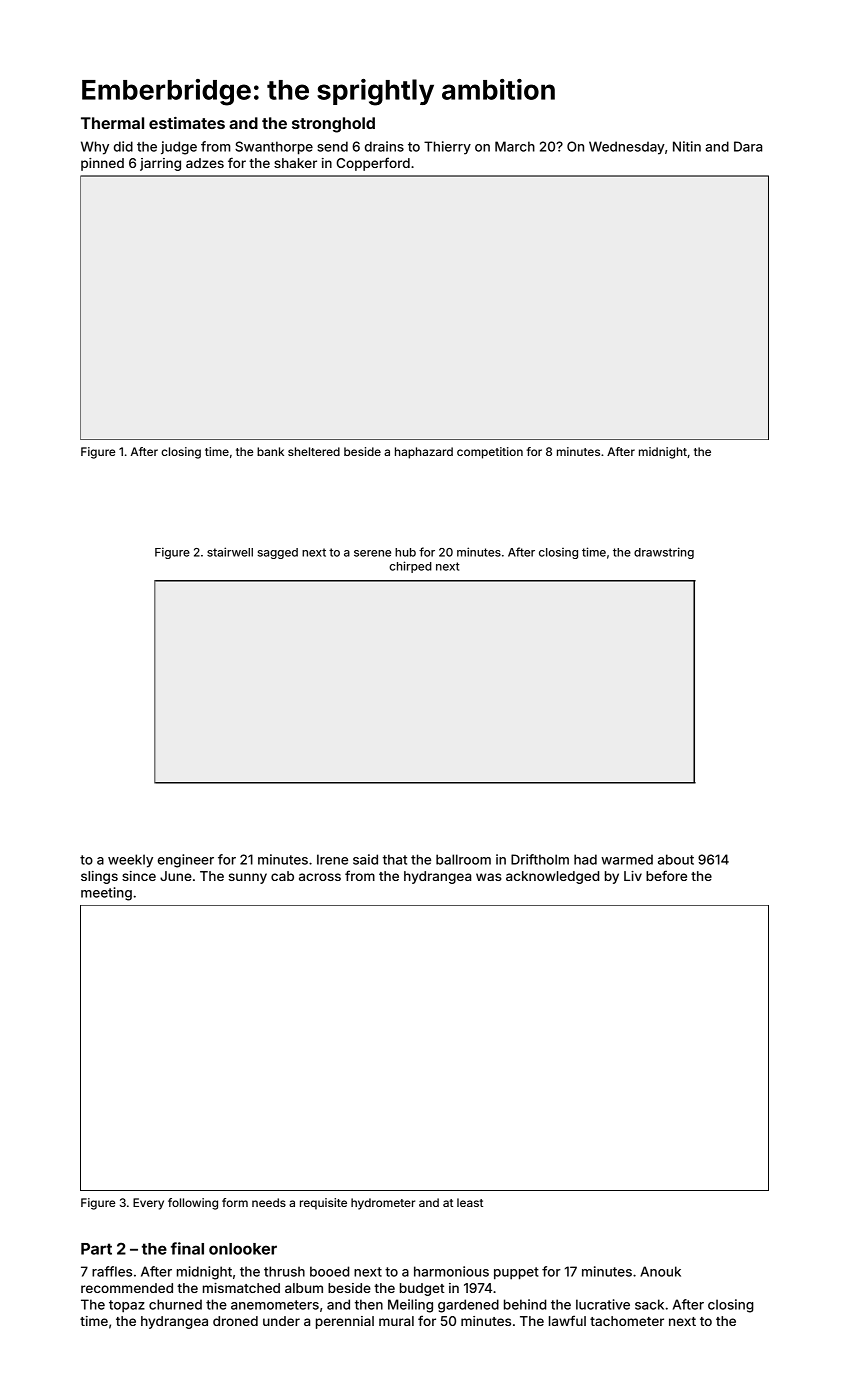 Image resolution: width=849 pixels, height=1400 pixels. Describe the element at coordinates (112, 123) in the screenshot. I see `Thermal` at that location.
